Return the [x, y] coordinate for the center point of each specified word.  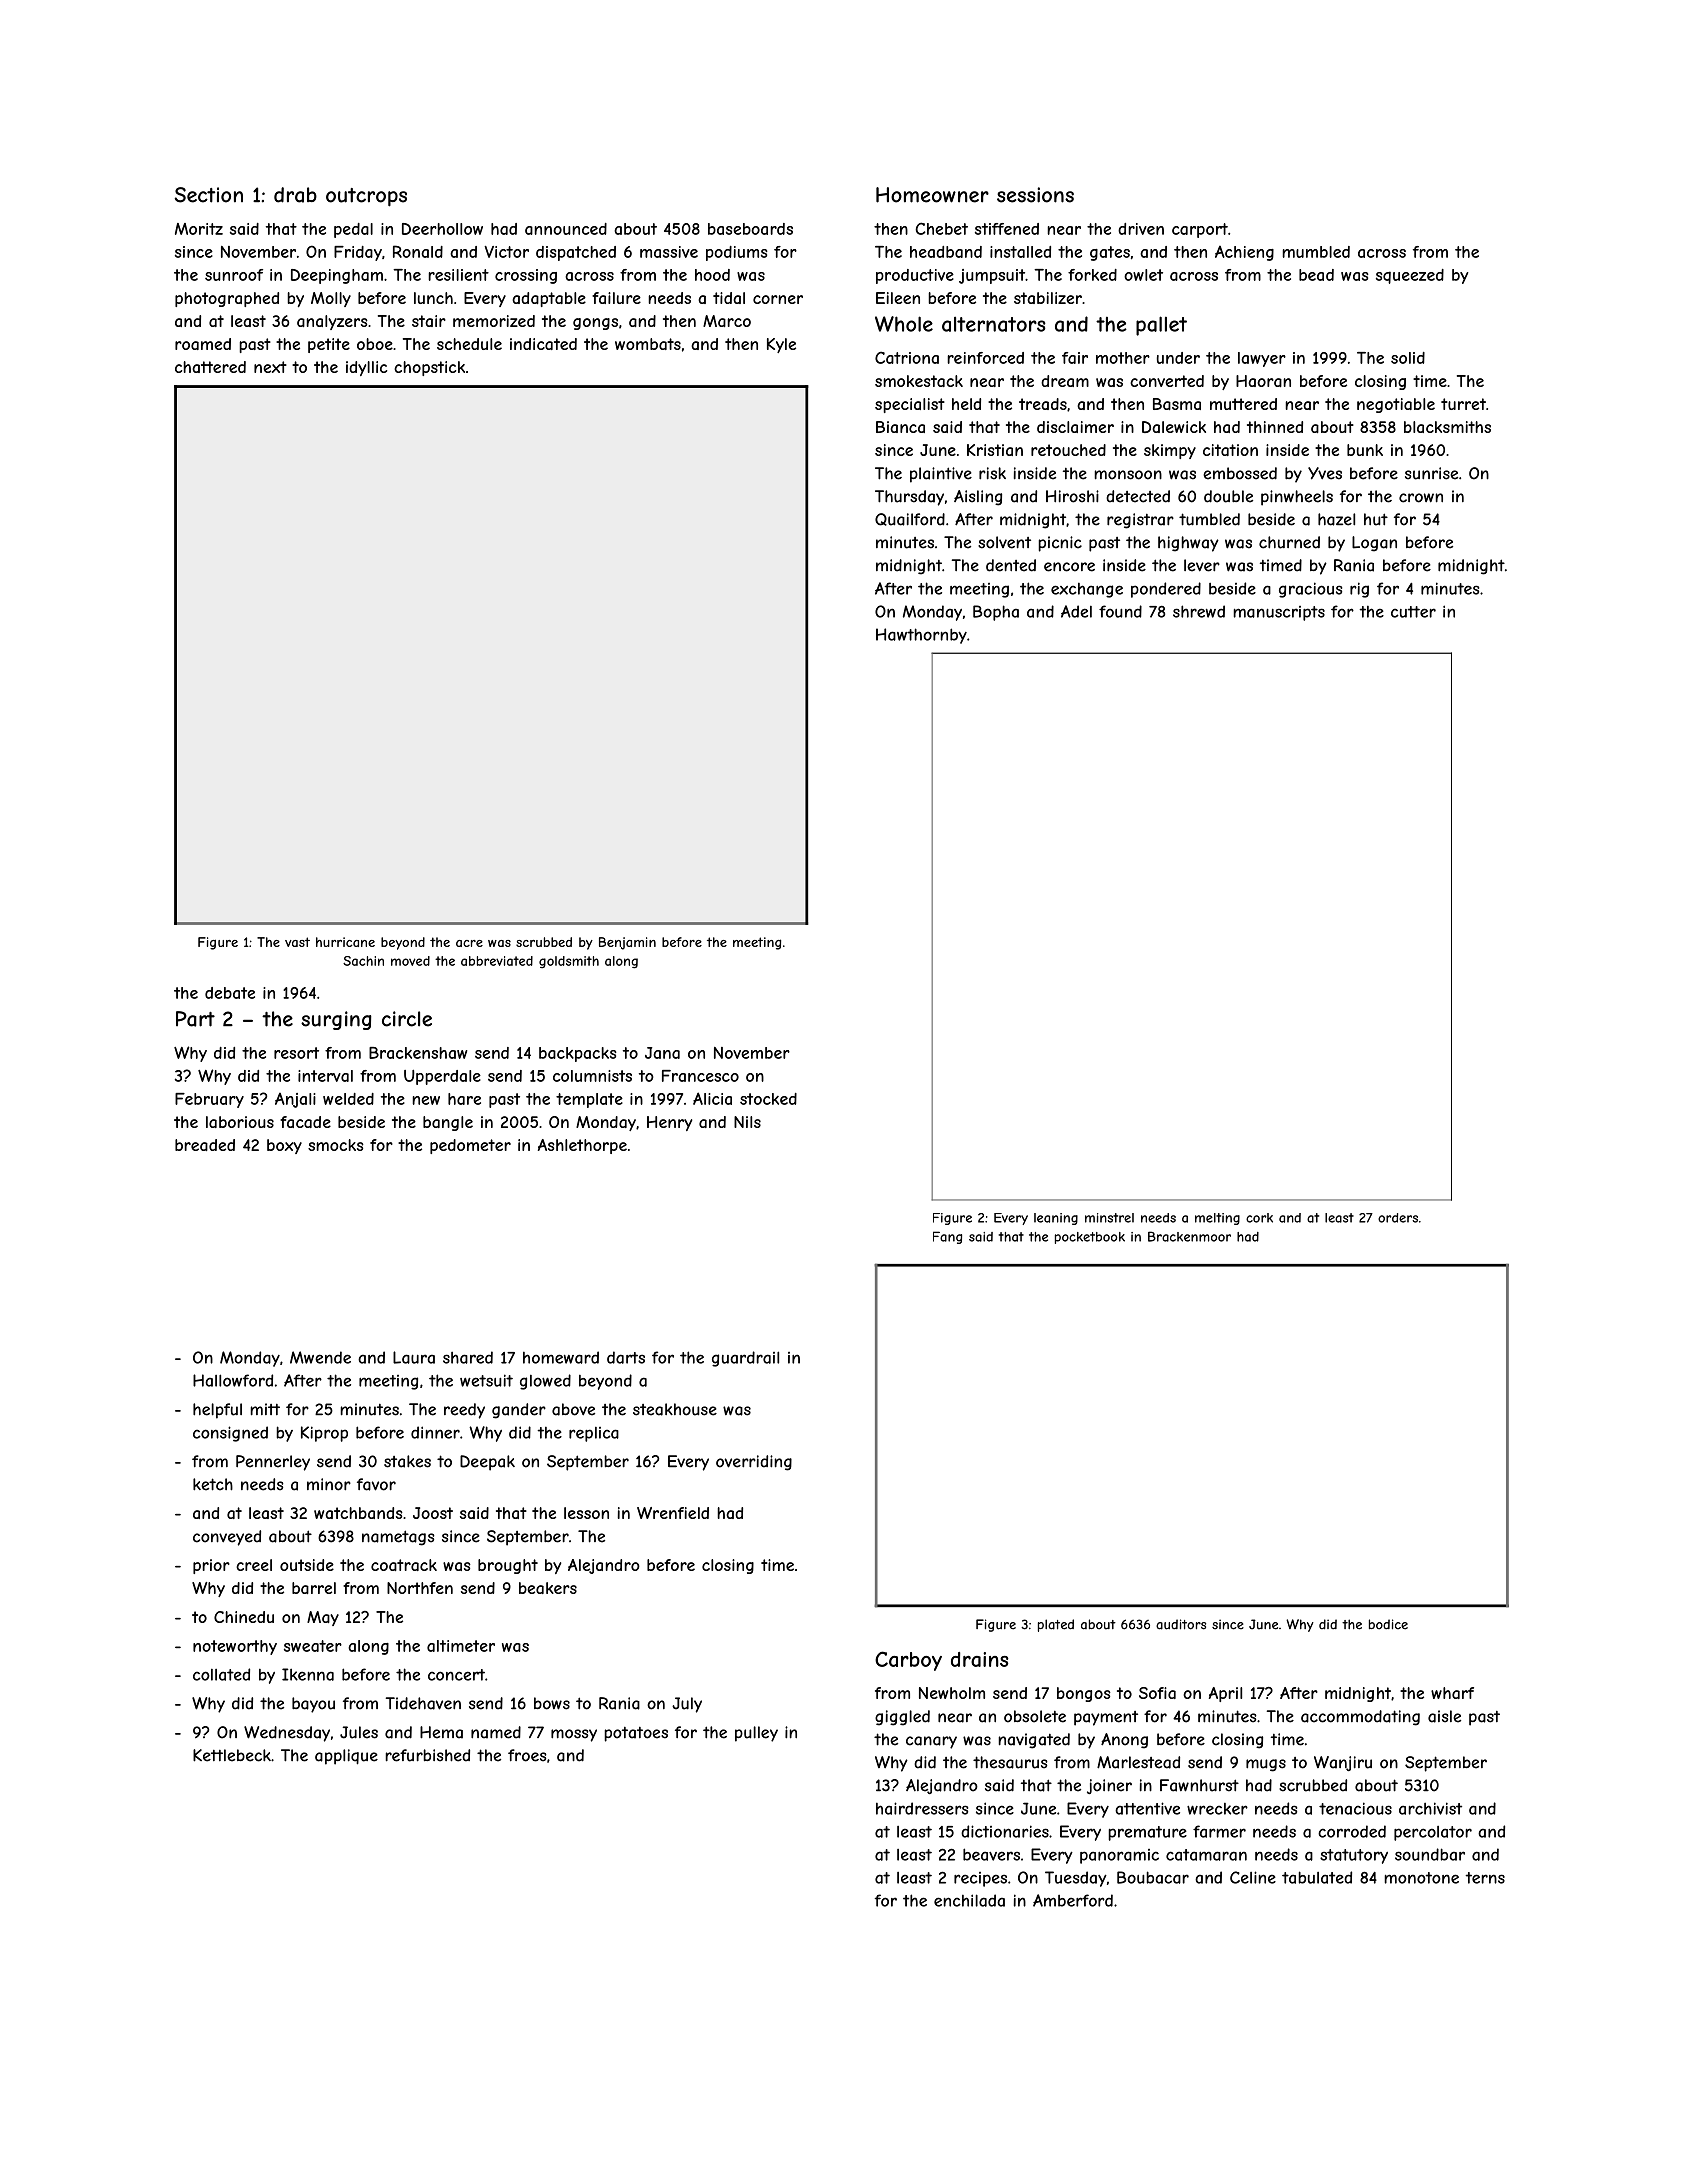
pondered [1166, 590]
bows [552, 1703]
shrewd [1199, 611]
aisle [1444, 1716]
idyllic [366, 368]
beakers [548, 1588]
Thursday [909, 498]
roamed [203, 344]
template [589, 1100]
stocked [768, 1099]
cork [1259, 1218]
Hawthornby [921, 636]
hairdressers [922, 1808]
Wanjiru [1343, 1763]
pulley [756, 1734]
